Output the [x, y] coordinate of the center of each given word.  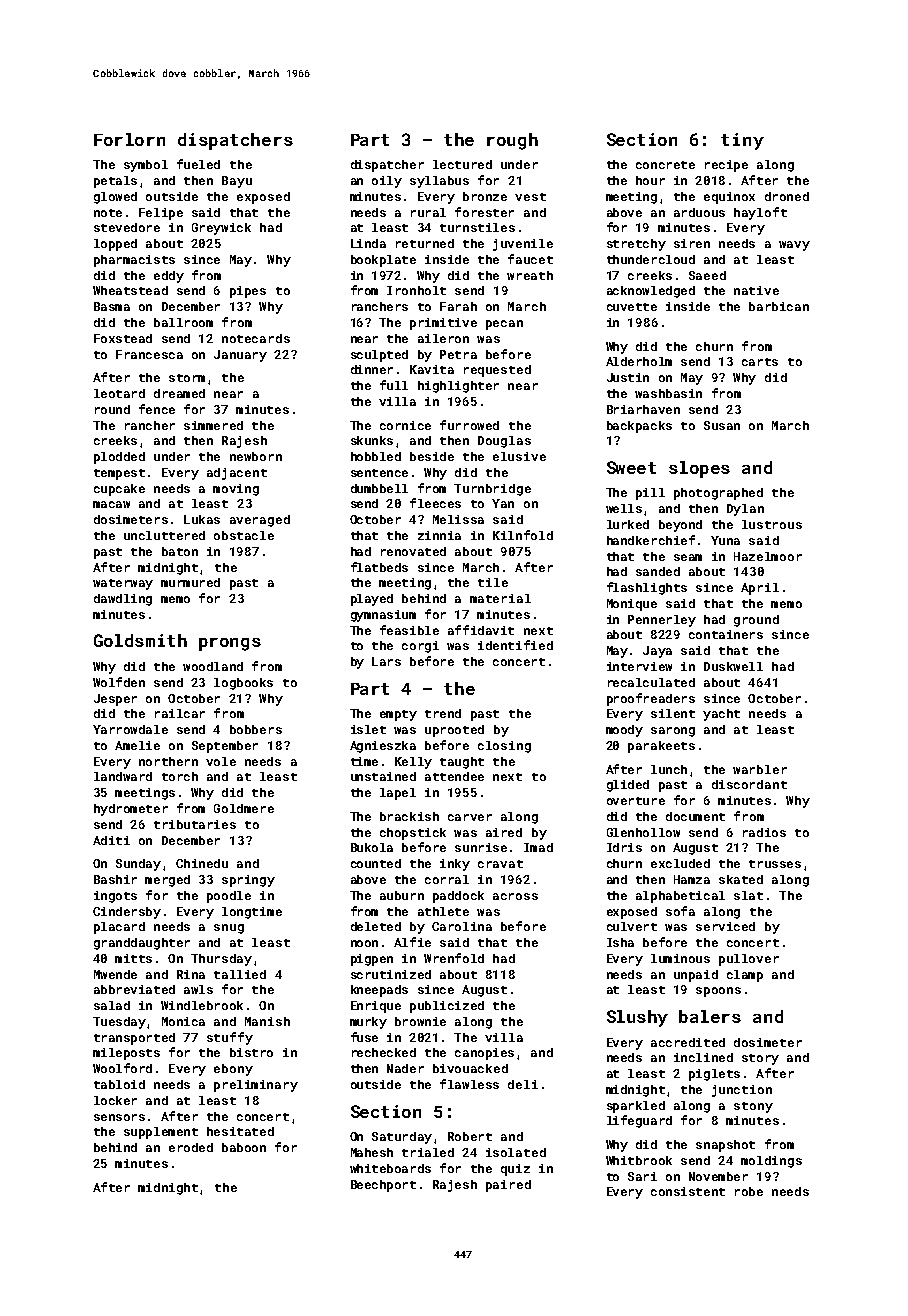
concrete [665, 165]
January [240, 356]
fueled [198, 164]
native [756, 290]
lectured [462, 164]
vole [221, 761]
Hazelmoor [768, 556]
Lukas [202, 519]
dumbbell [379, 488]
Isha [620, 942]
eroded [191, 1147]
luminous [680, 958]
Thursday [221, 960]
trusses [775, 864]
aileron [443, 338]
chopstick [413, 834]
